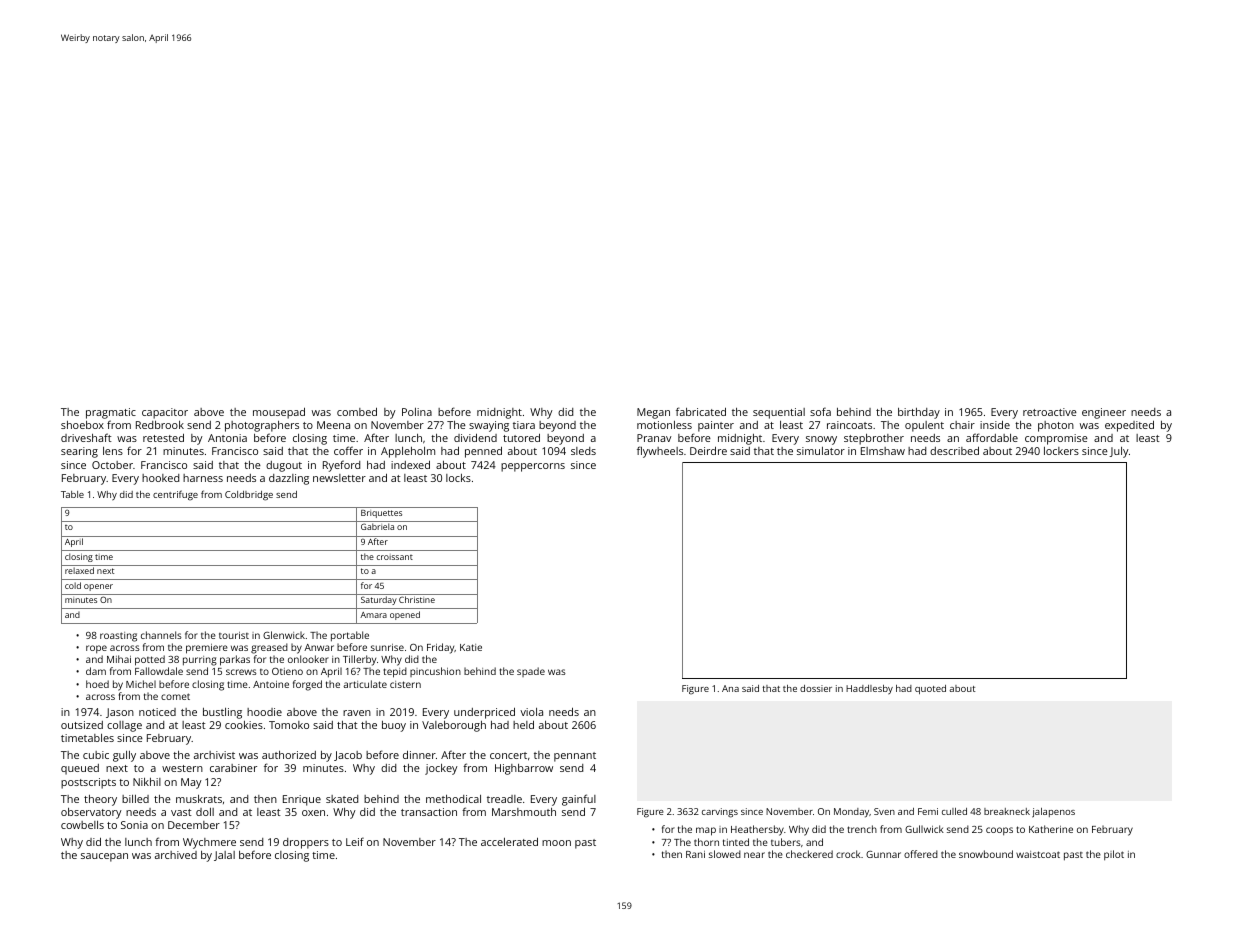 The width and height of the screenshot is (1233, 952). Describe the element at coordinates (816, 688) in the screenshot. I see `dossier` at that location.
